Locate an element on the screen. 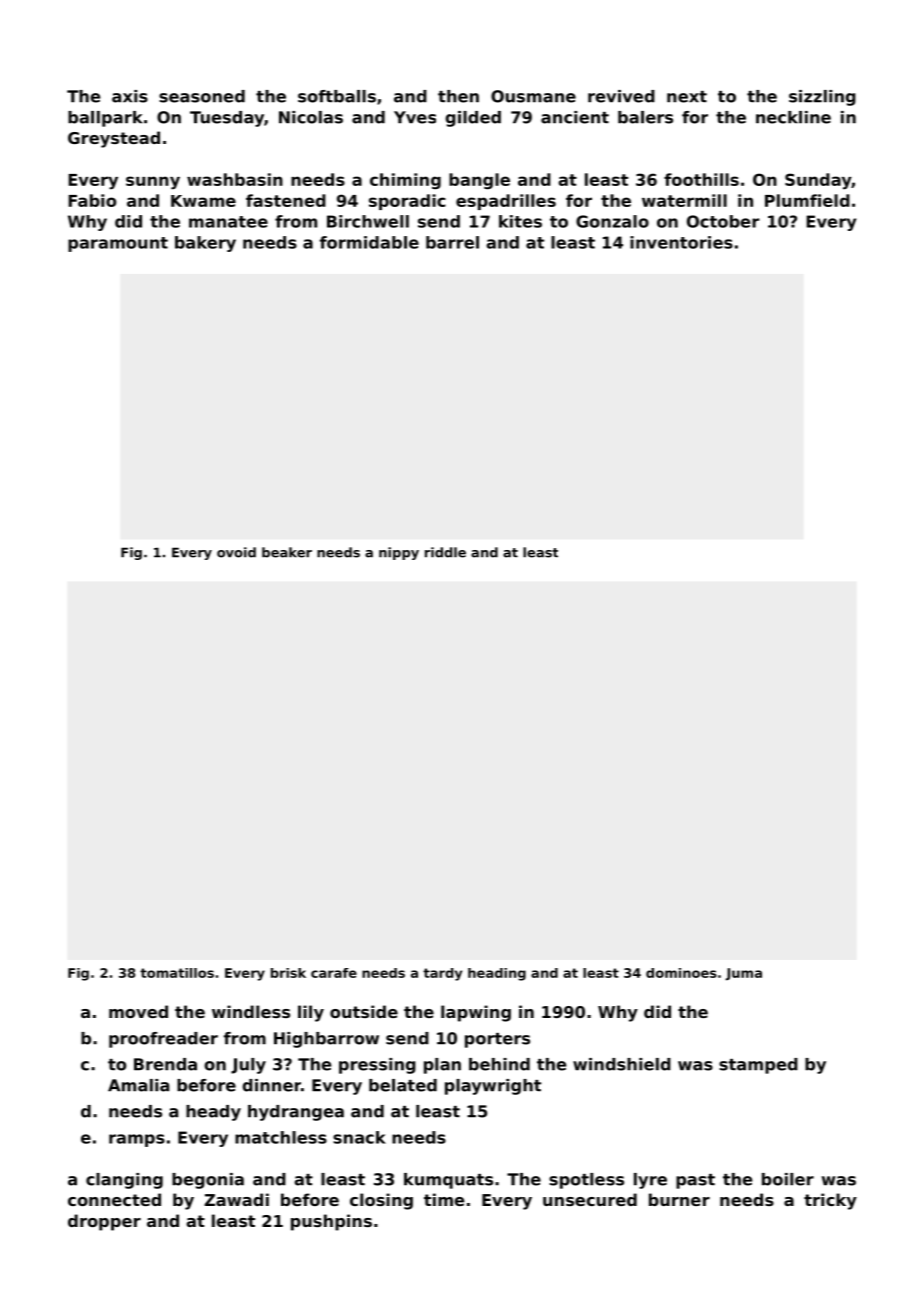  kites is located at coordinates (520, 221).
